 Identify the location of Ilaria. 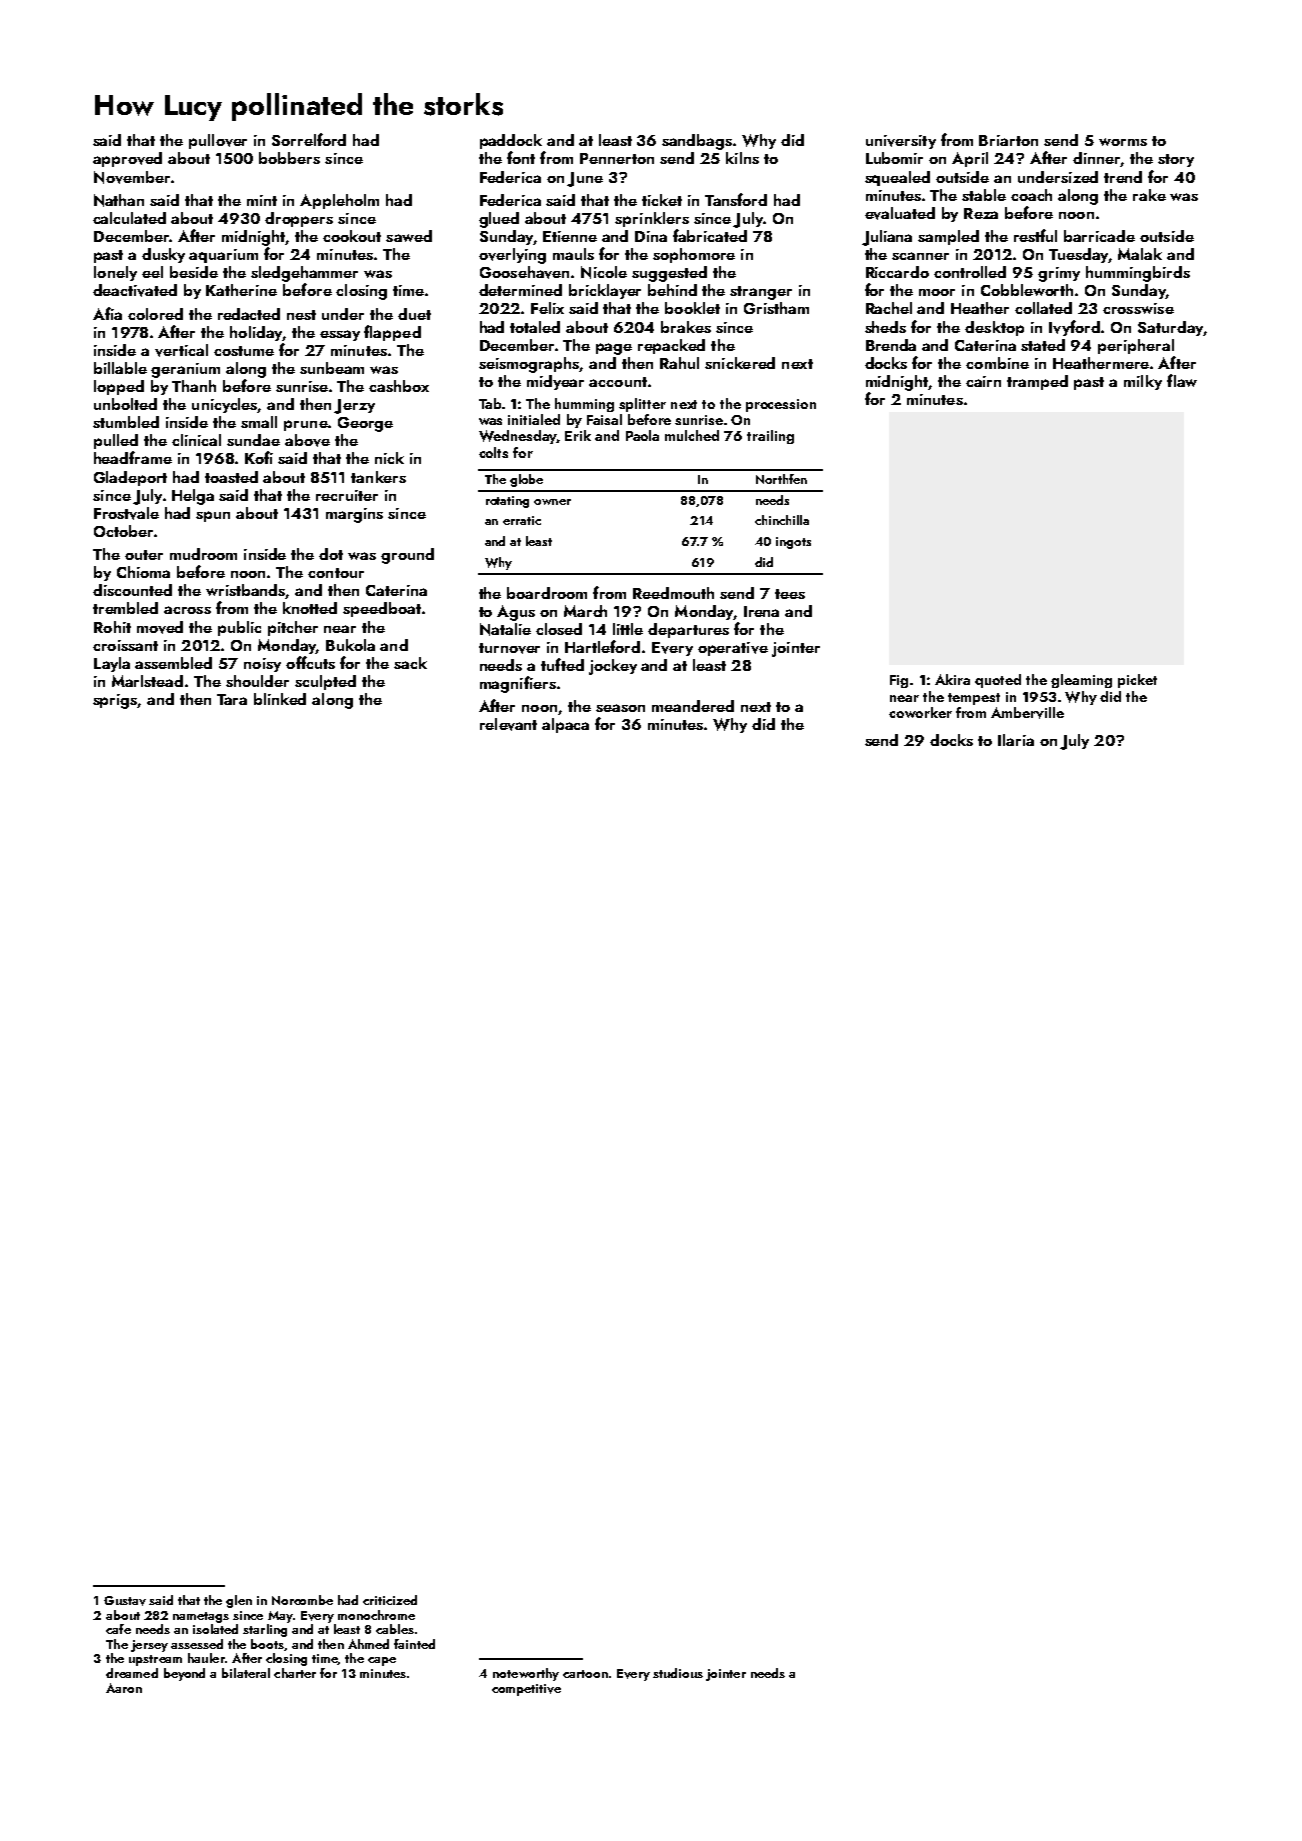
(1016, 740).
